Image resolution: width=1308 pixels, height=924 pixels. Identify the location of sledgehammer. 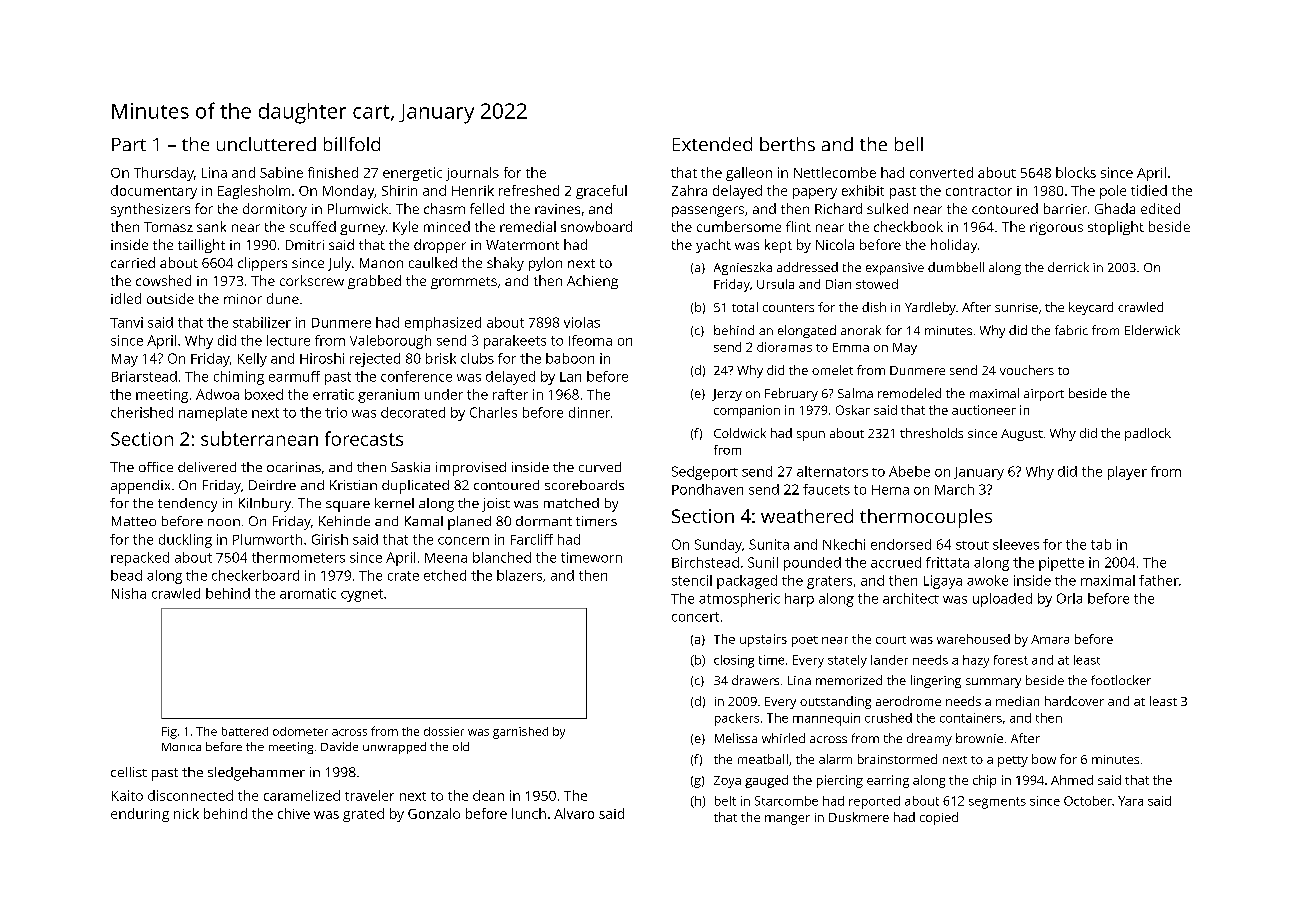
(256, 774).
